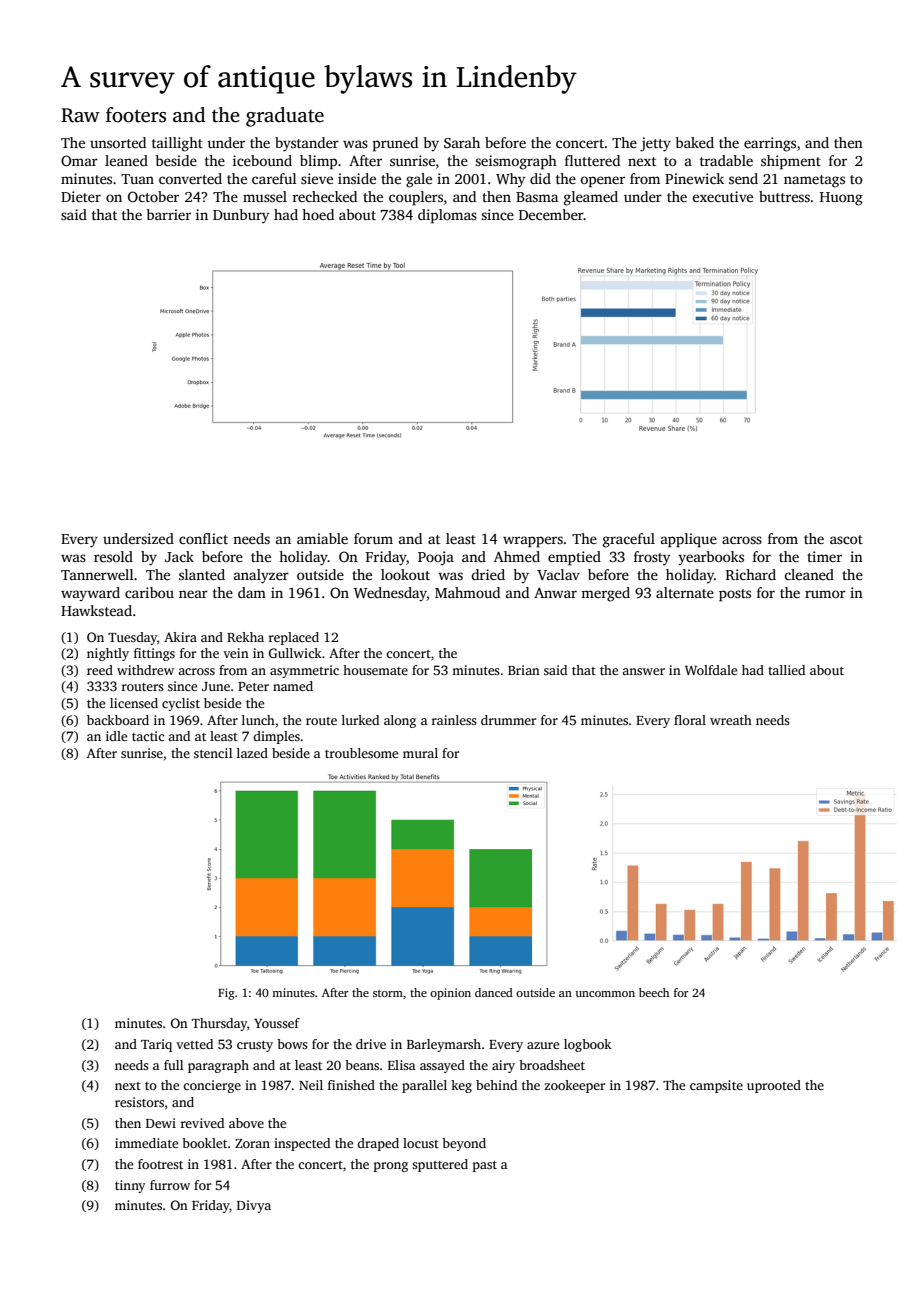 The width and height of the page is (924, 1308). Describe the element at coordinates (774, 1086) in the page. I see `uprooted` at that location.
